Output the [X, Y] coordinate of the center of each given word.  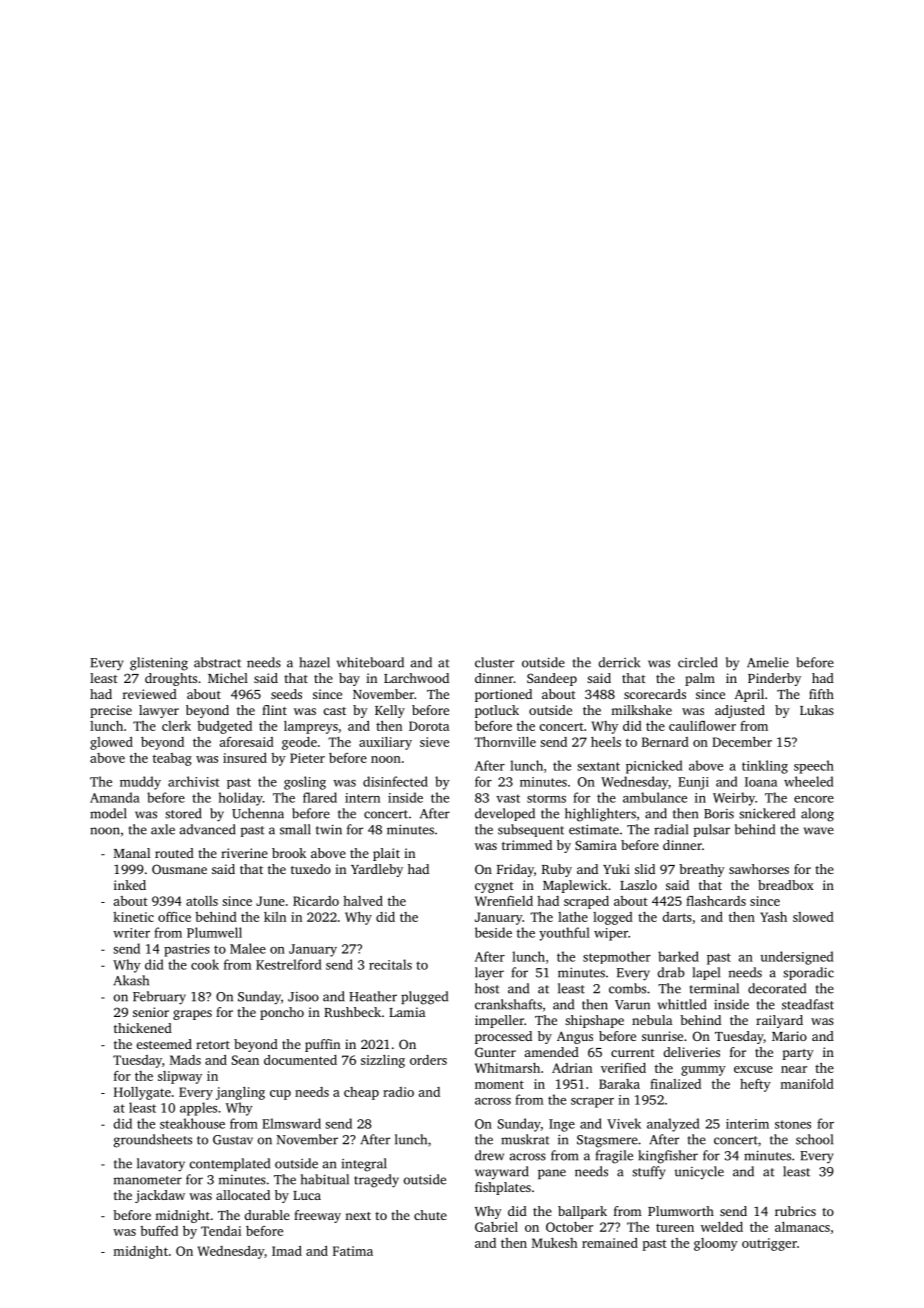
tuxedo [311, 869]
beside [493, 932]
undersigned [797, 958]
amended [552, 1052]
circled [698, 662]
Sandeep [552, 679]
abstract [217, 662]
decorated [777, 988]
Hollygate [142, 1093]
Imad [287, 1251]
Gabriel [496, 1227]
